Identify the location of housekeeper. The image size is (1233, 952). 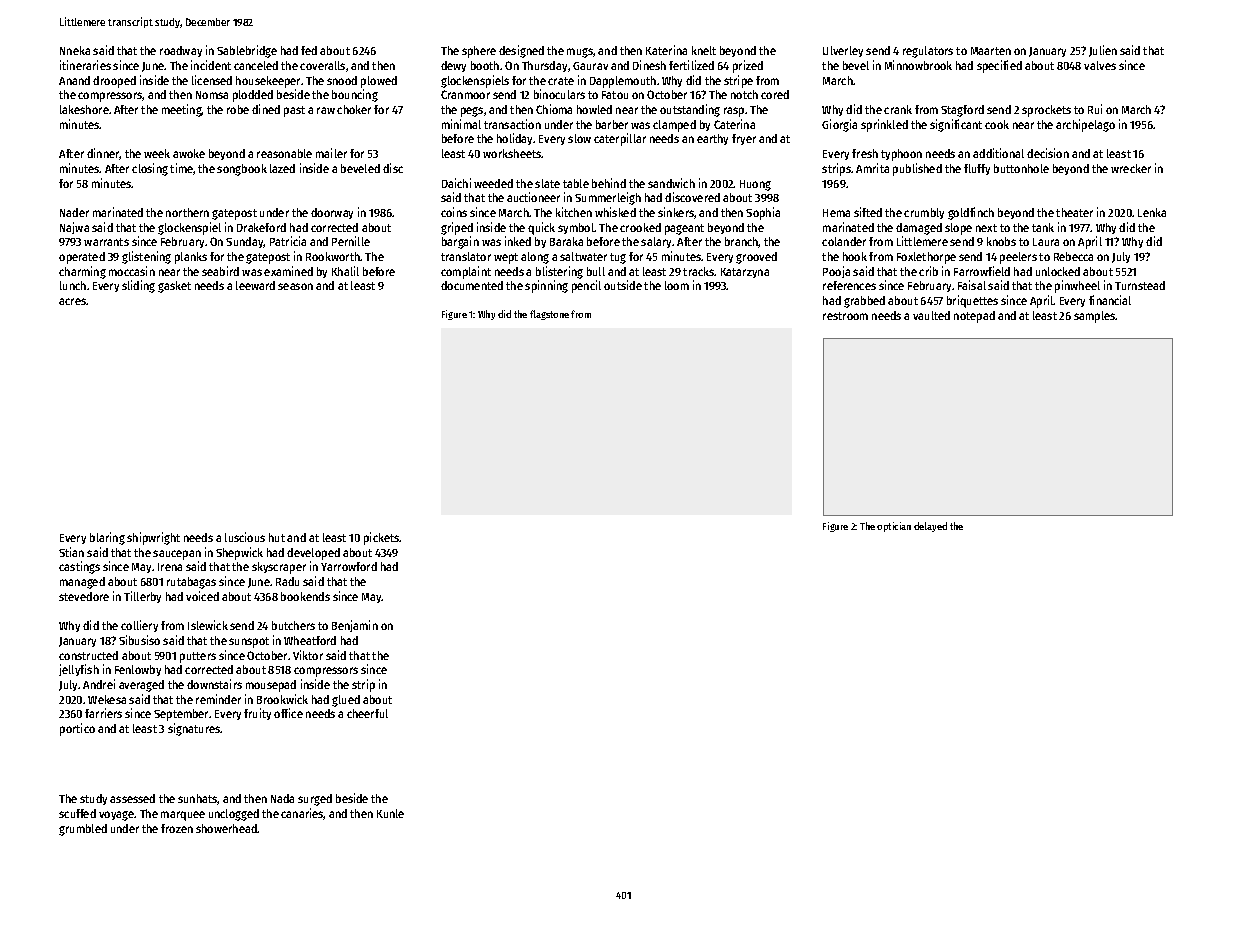
(268, 82).
